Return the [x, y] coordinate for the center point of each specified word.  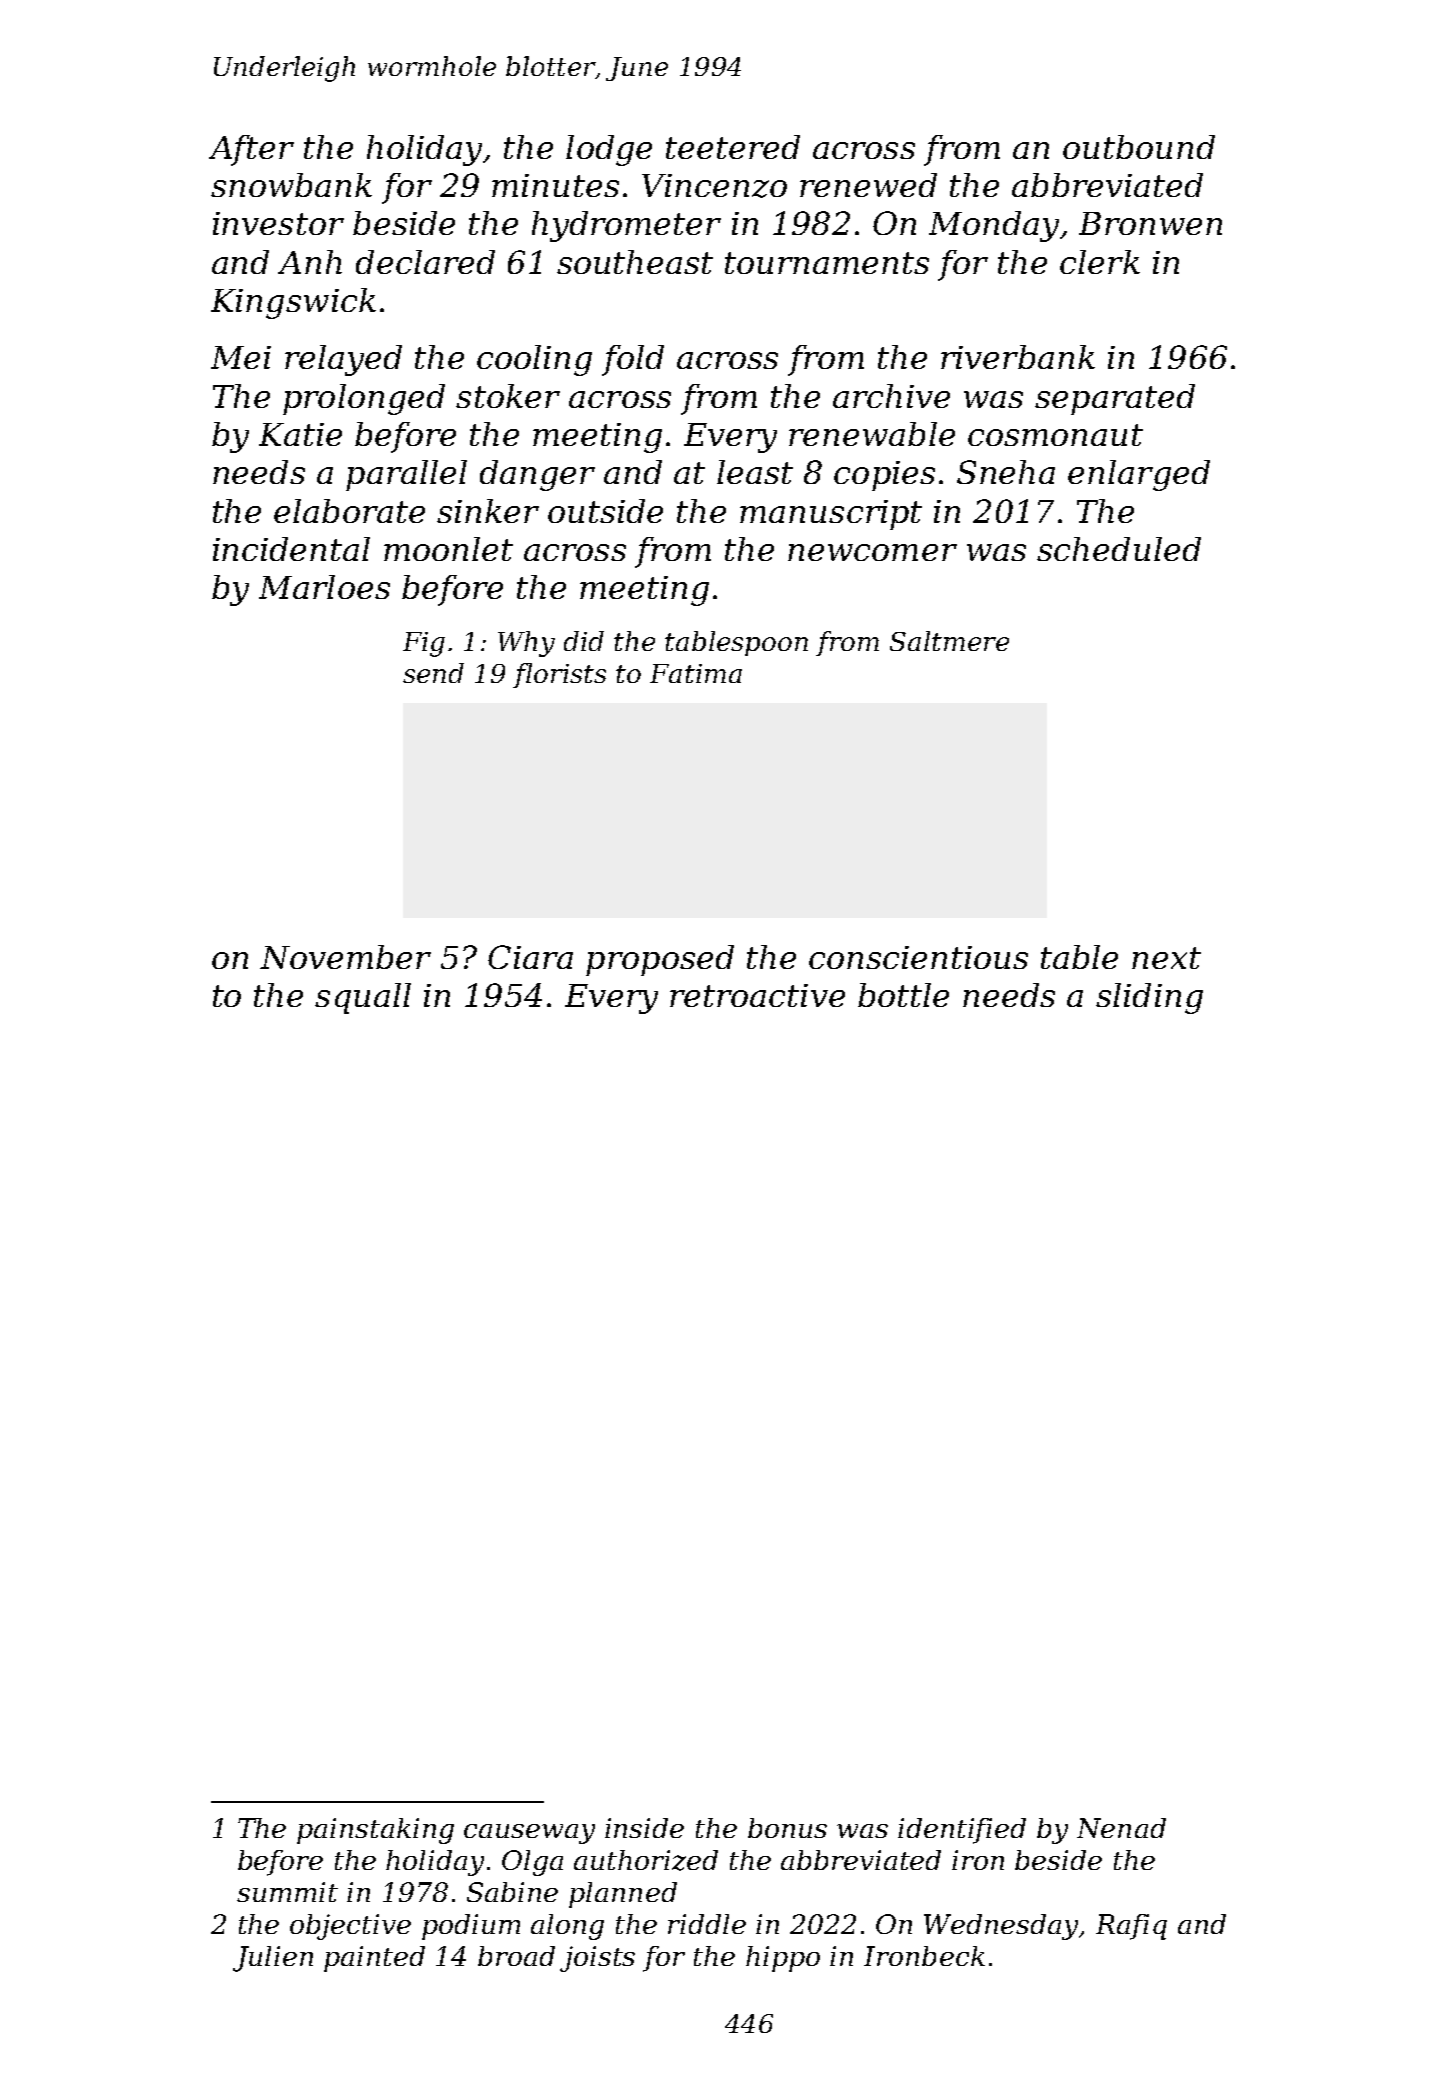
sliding [1149, 998]
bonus [787, 1828]
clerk [1100, 262]
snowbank [291, 185]
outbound [1139, 147]
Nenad [1121, 1828]
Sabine [512, 1892]
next [1166, 958]
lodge [609, 150]
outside [605, 511]
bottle [903, 995]
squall [363, 998]
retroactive [757, 995]
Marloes [324, 587]
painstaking [375, 1831]
